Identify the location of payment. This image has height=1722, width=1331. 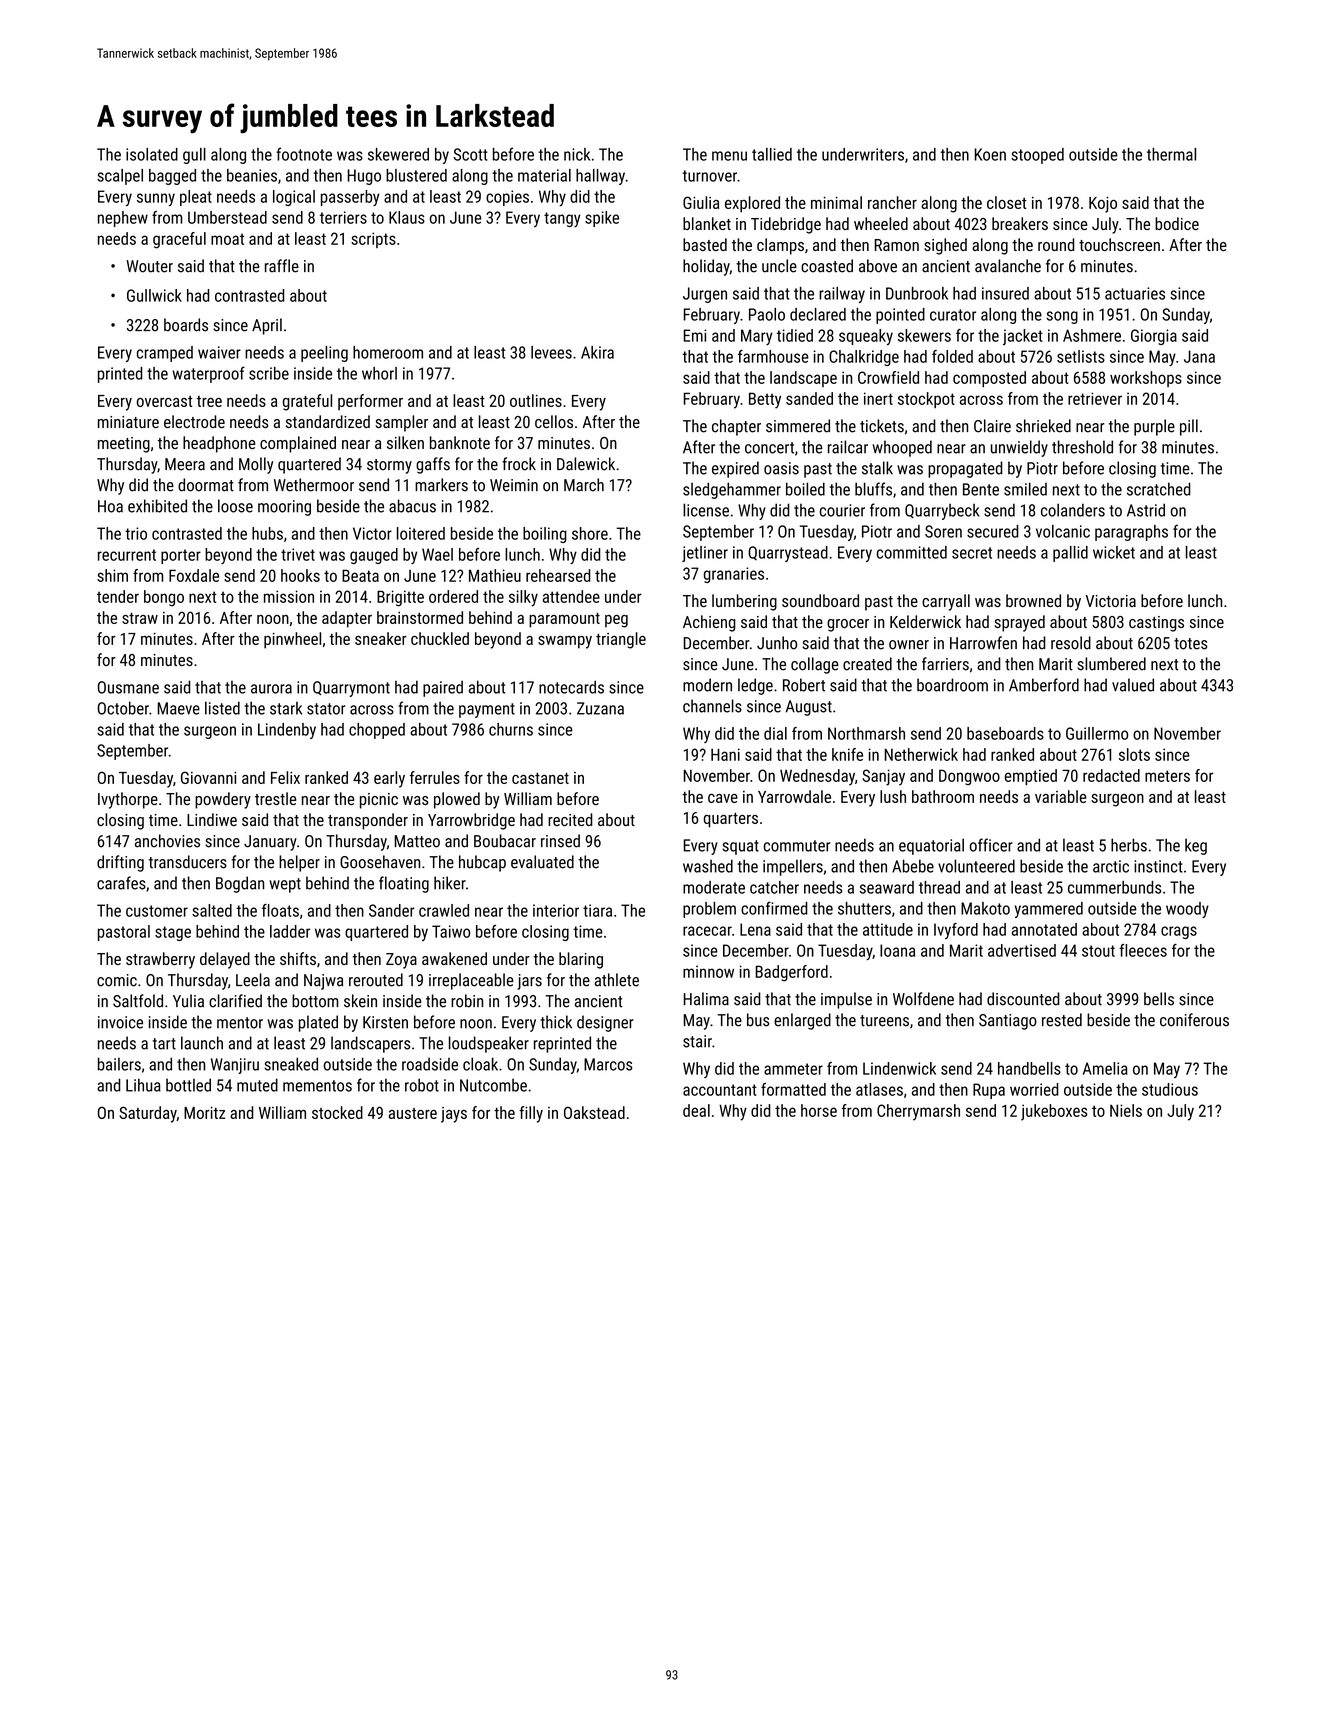
(487, 710).
